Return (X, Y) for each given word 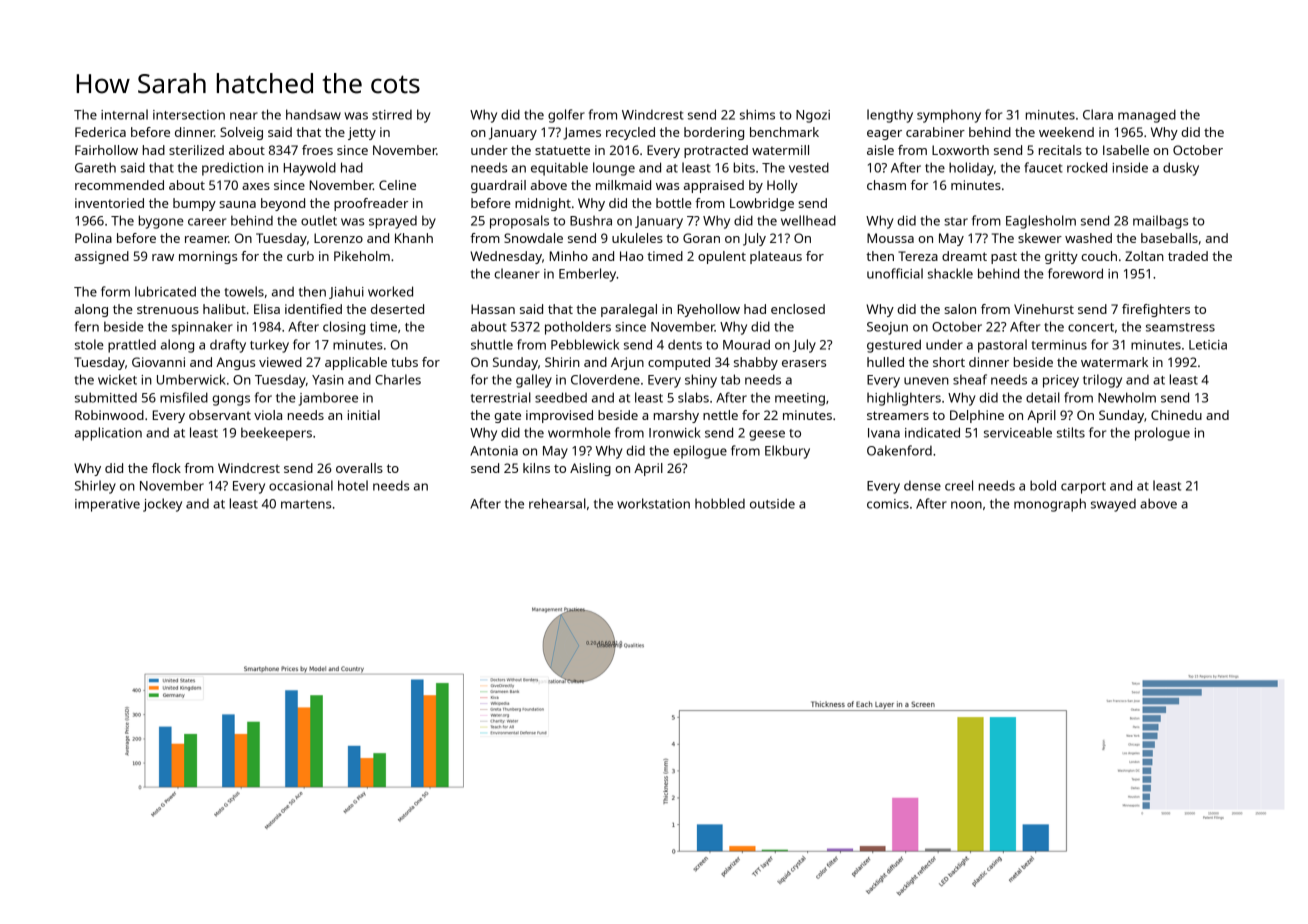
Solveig (241, 133)
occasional (301, 485)
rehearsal (557, 503)
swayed (1113, 505)
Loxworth (960, 150)
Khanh (414, 238)
